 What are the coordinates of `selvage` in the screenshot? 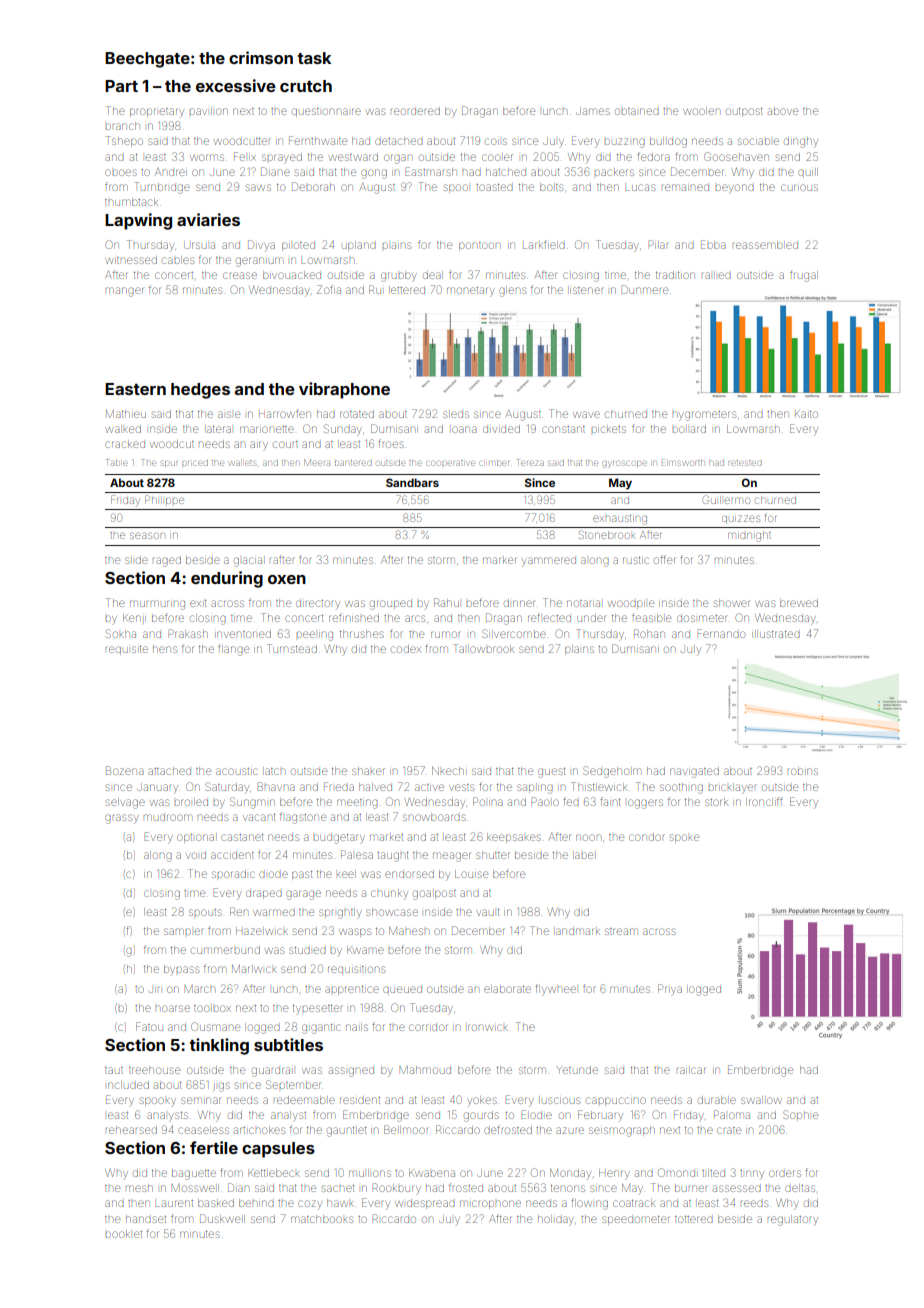 It's located at (125, 803).
